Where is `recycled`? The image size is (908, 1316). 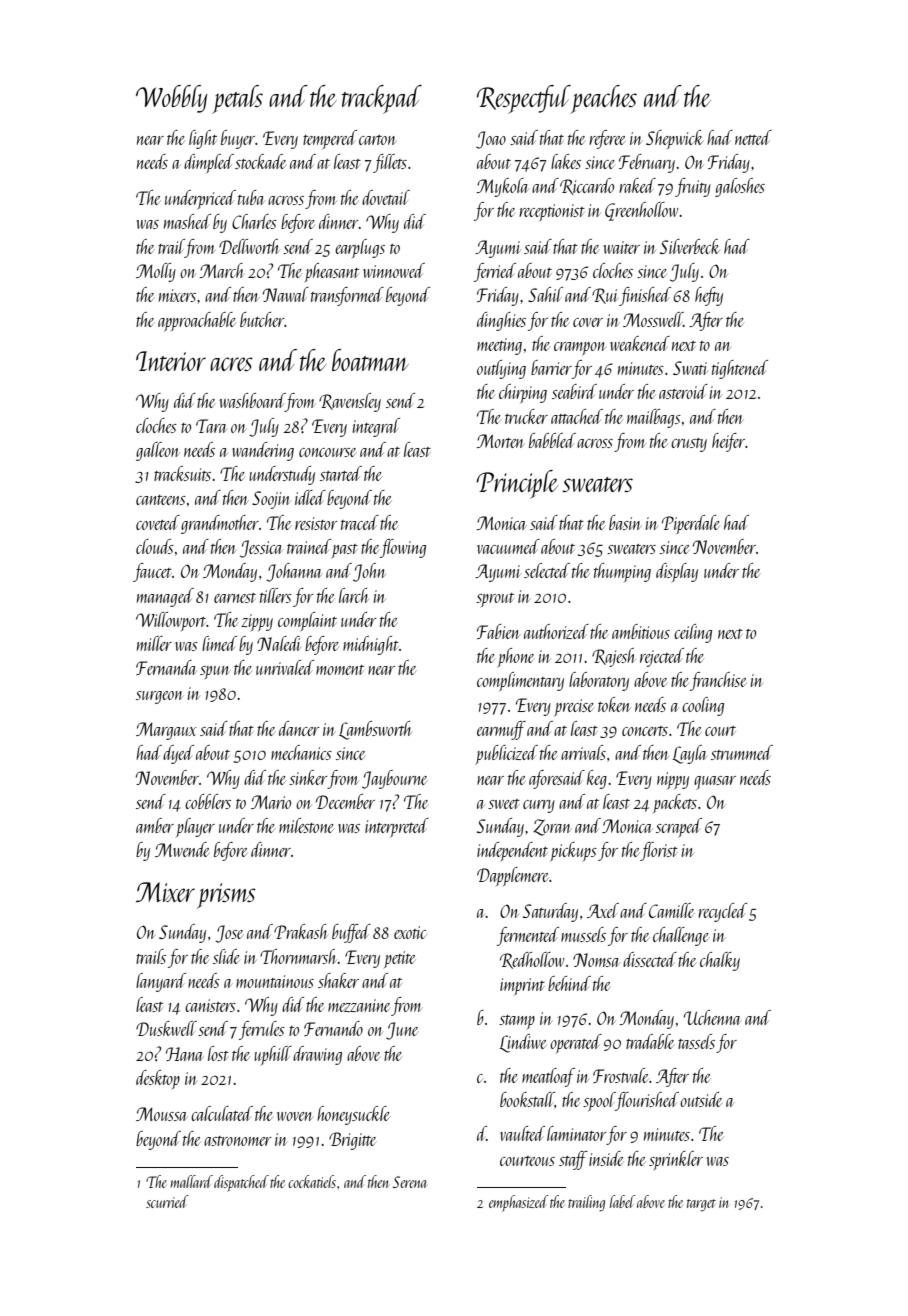 recycled is located at coordinates (722, 912).
